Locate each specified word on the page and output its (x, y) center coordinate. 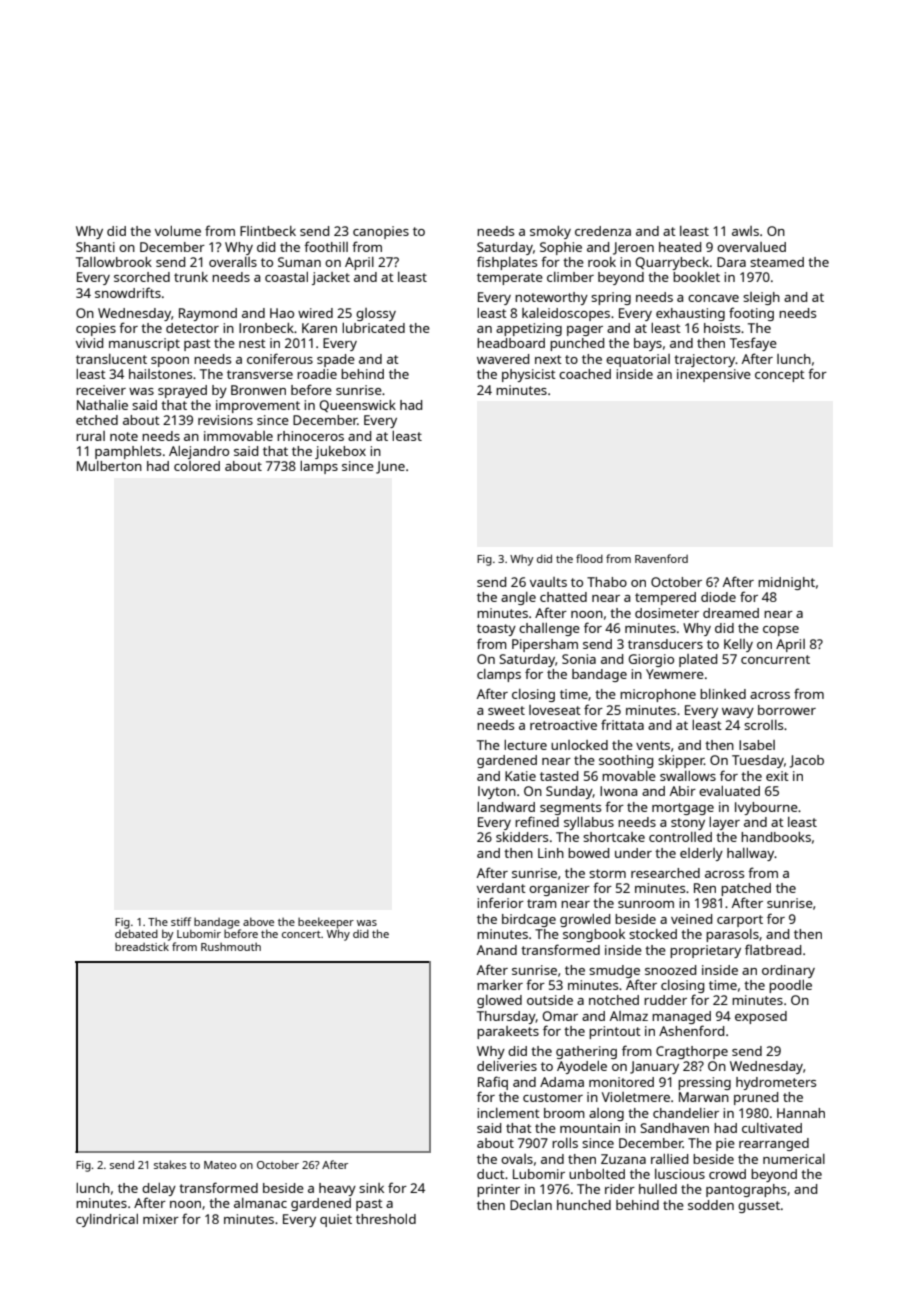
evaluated (729, 791)
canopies (381, 232)
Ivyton (497, 792)
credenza (603, 231)
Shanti (95, 247)
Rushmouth (231, 946)
